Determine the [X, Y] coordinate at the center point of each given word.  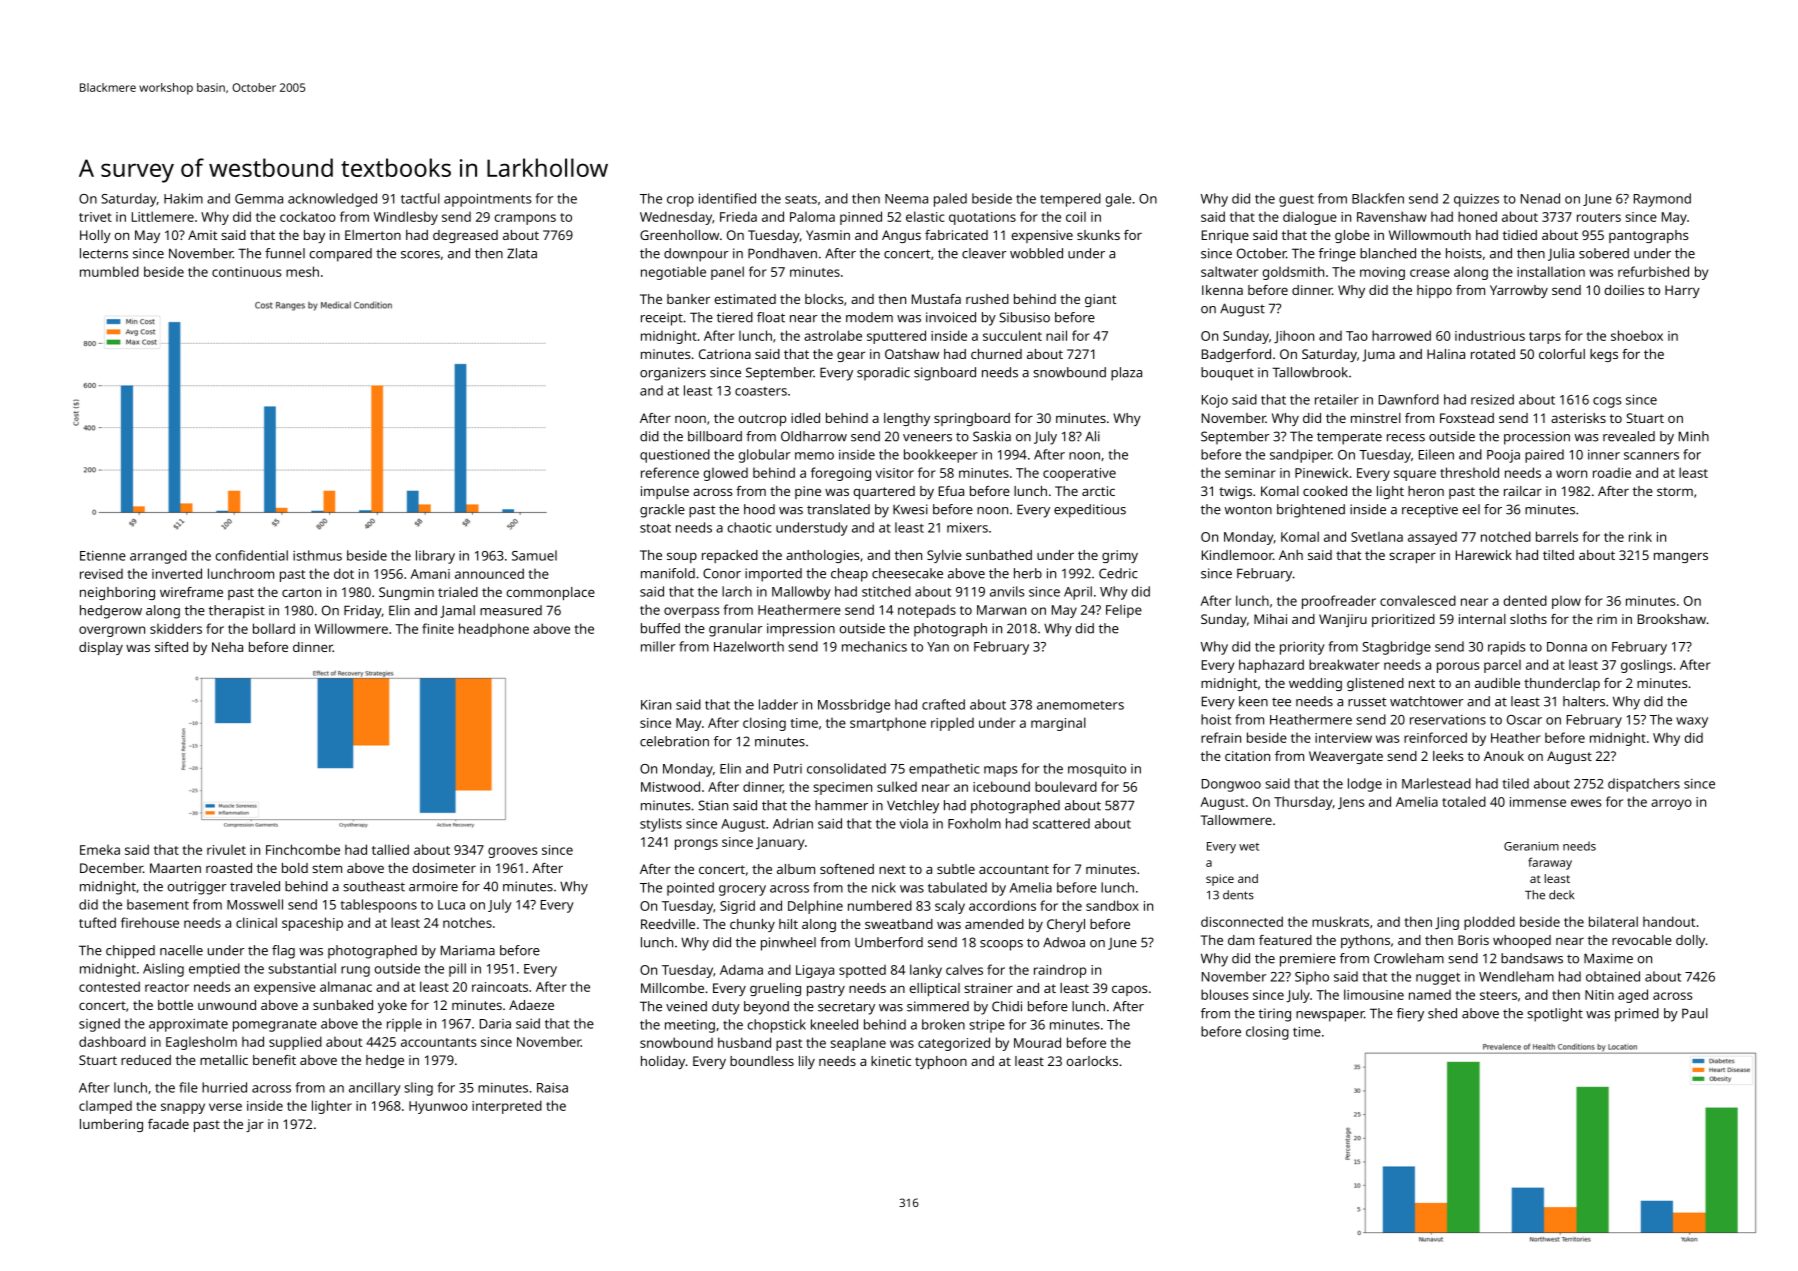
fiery [1410, 1015]
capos [1129, 990]
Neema [906, 199]
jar [255, 1125]
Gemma [259, 199]
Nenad [1540, 198]
